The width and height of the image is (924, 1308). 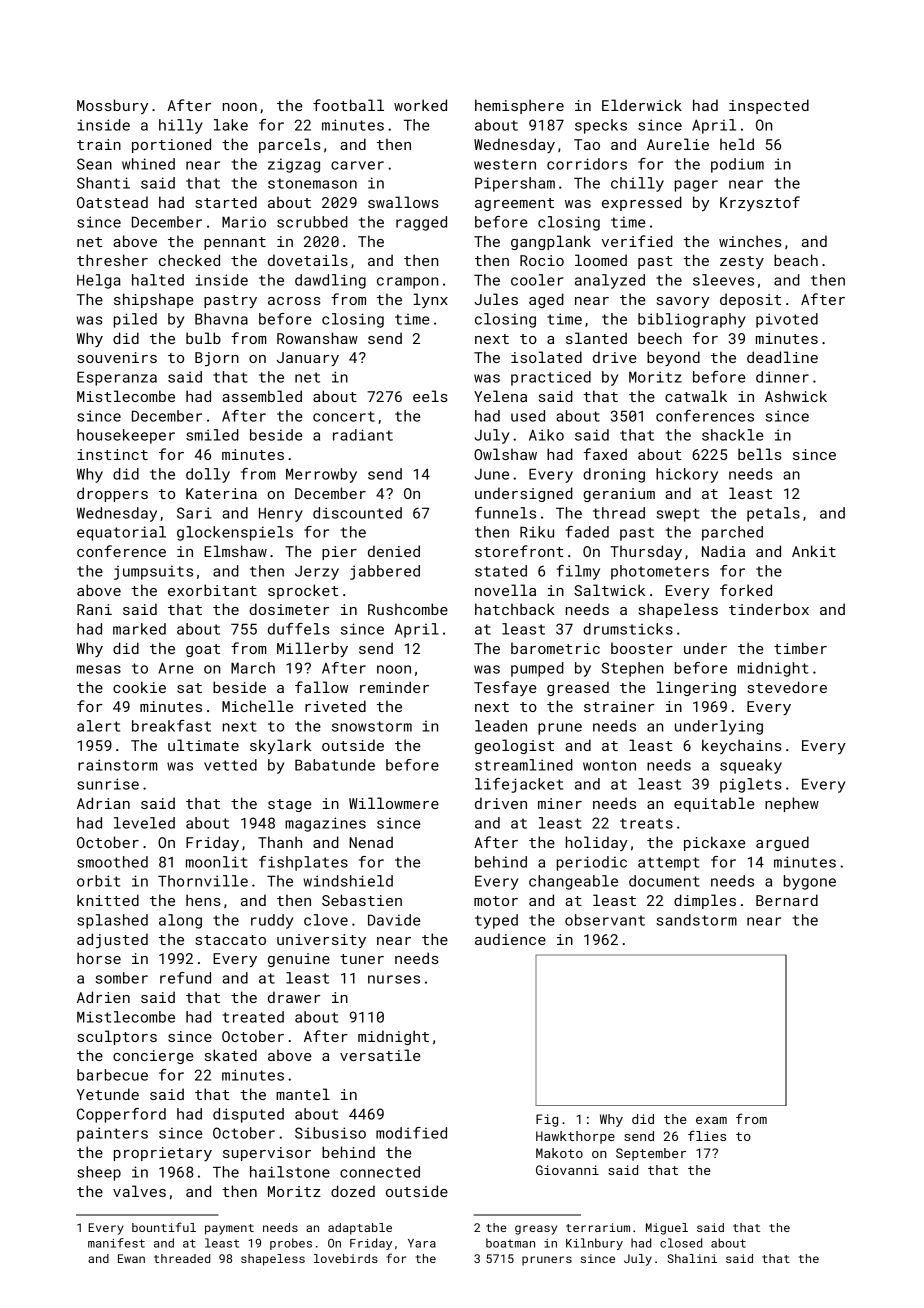 What do you see at coordinates (546, 435) in the image?
I see `Aiko` at bounding box center [546, 435].
